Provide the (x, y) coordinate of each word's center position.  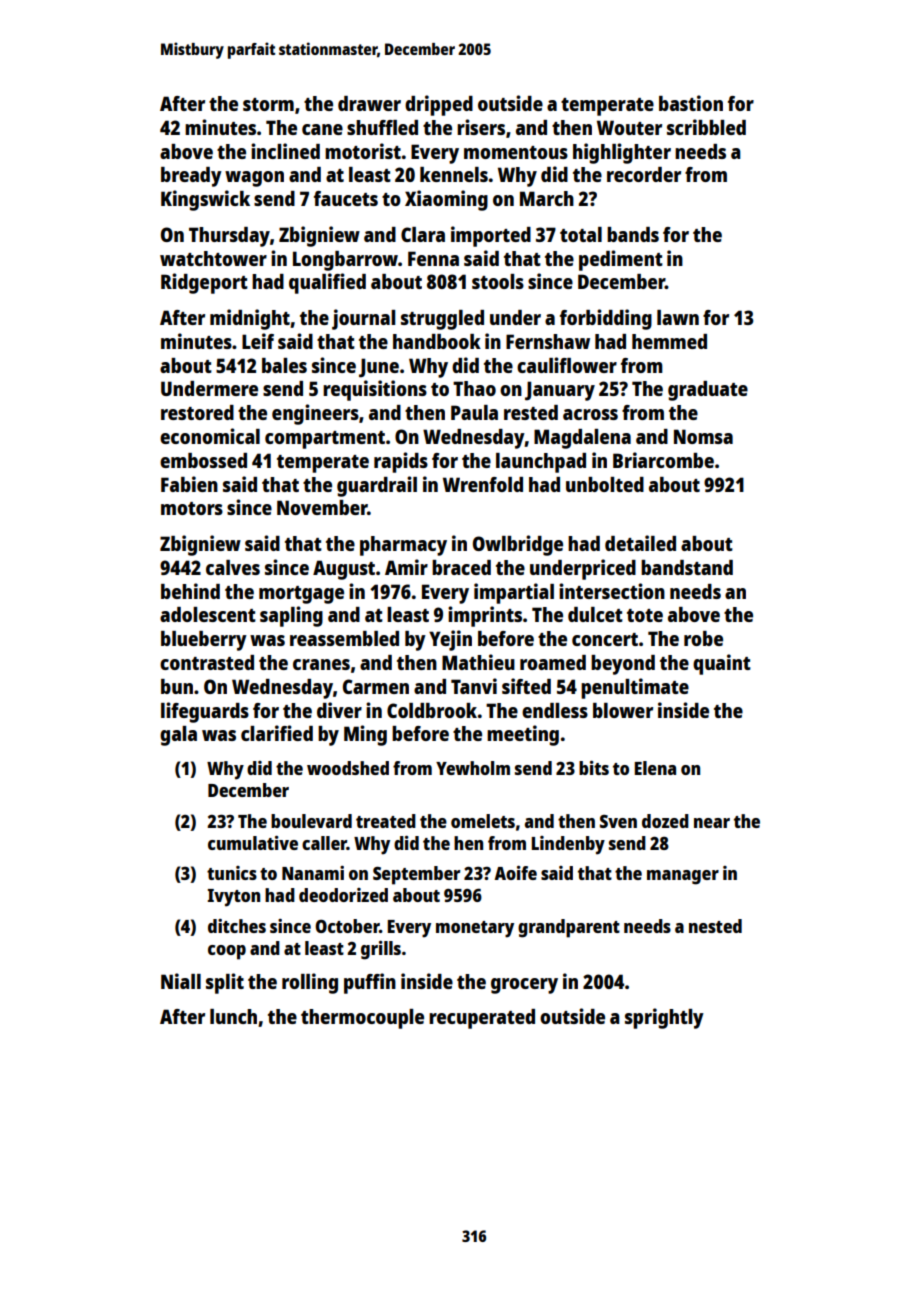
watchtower (213, 258)
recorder (644, 174)
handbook (437, 341)
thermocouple (362, 1019)
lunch (233, 1016)
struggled (442, 320)
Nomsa (703, 436)
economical (210, 436)
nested (715, 926)
